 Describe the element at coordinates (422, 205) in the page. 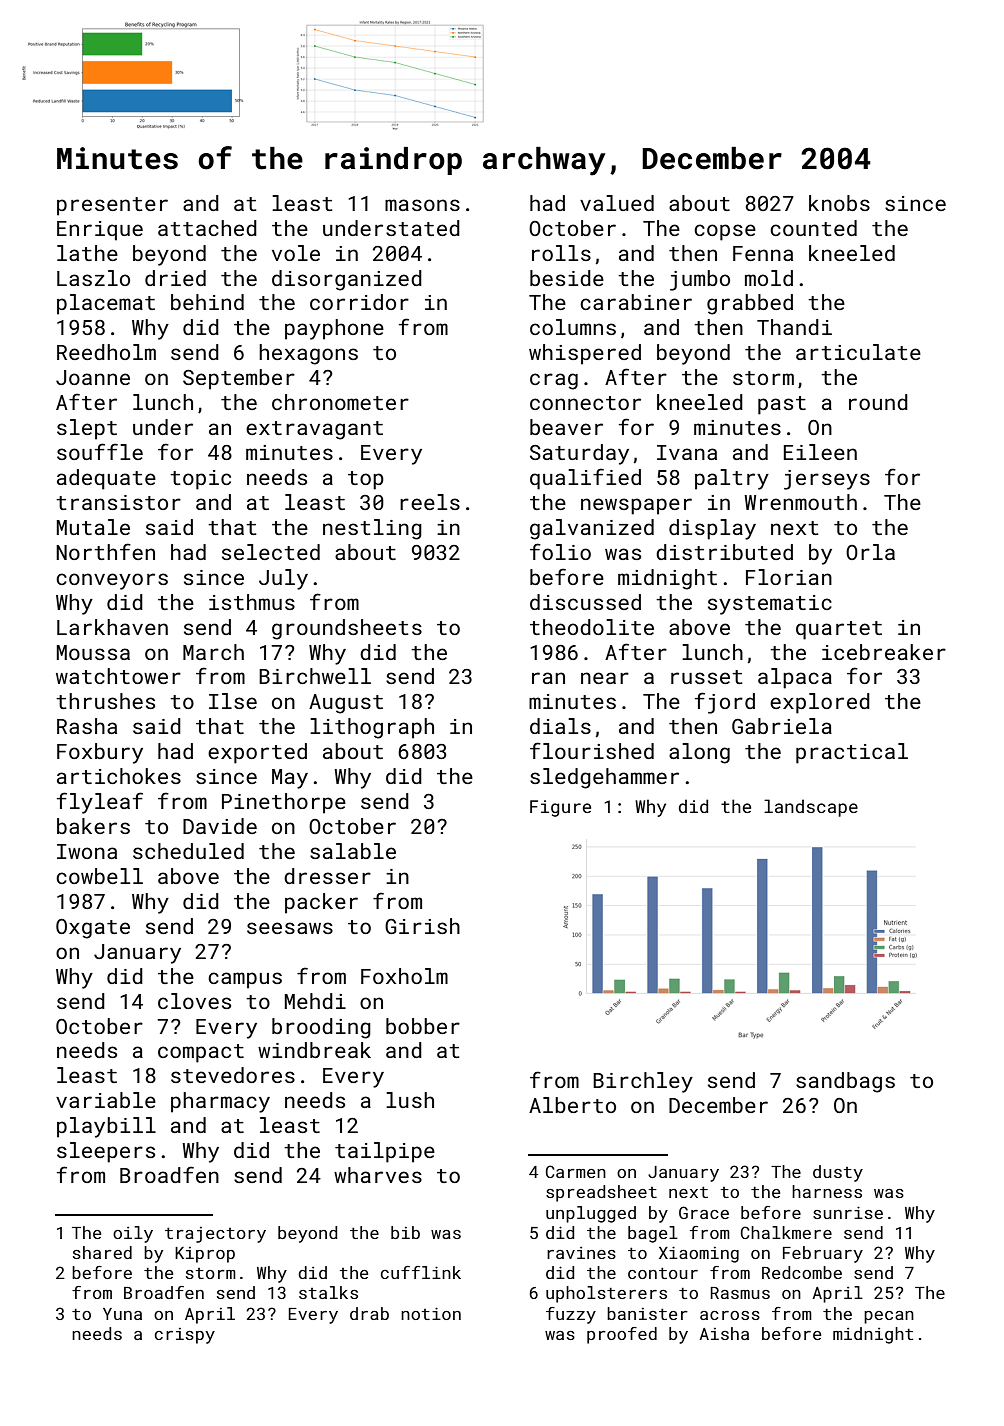

I see `masons` at that location.
